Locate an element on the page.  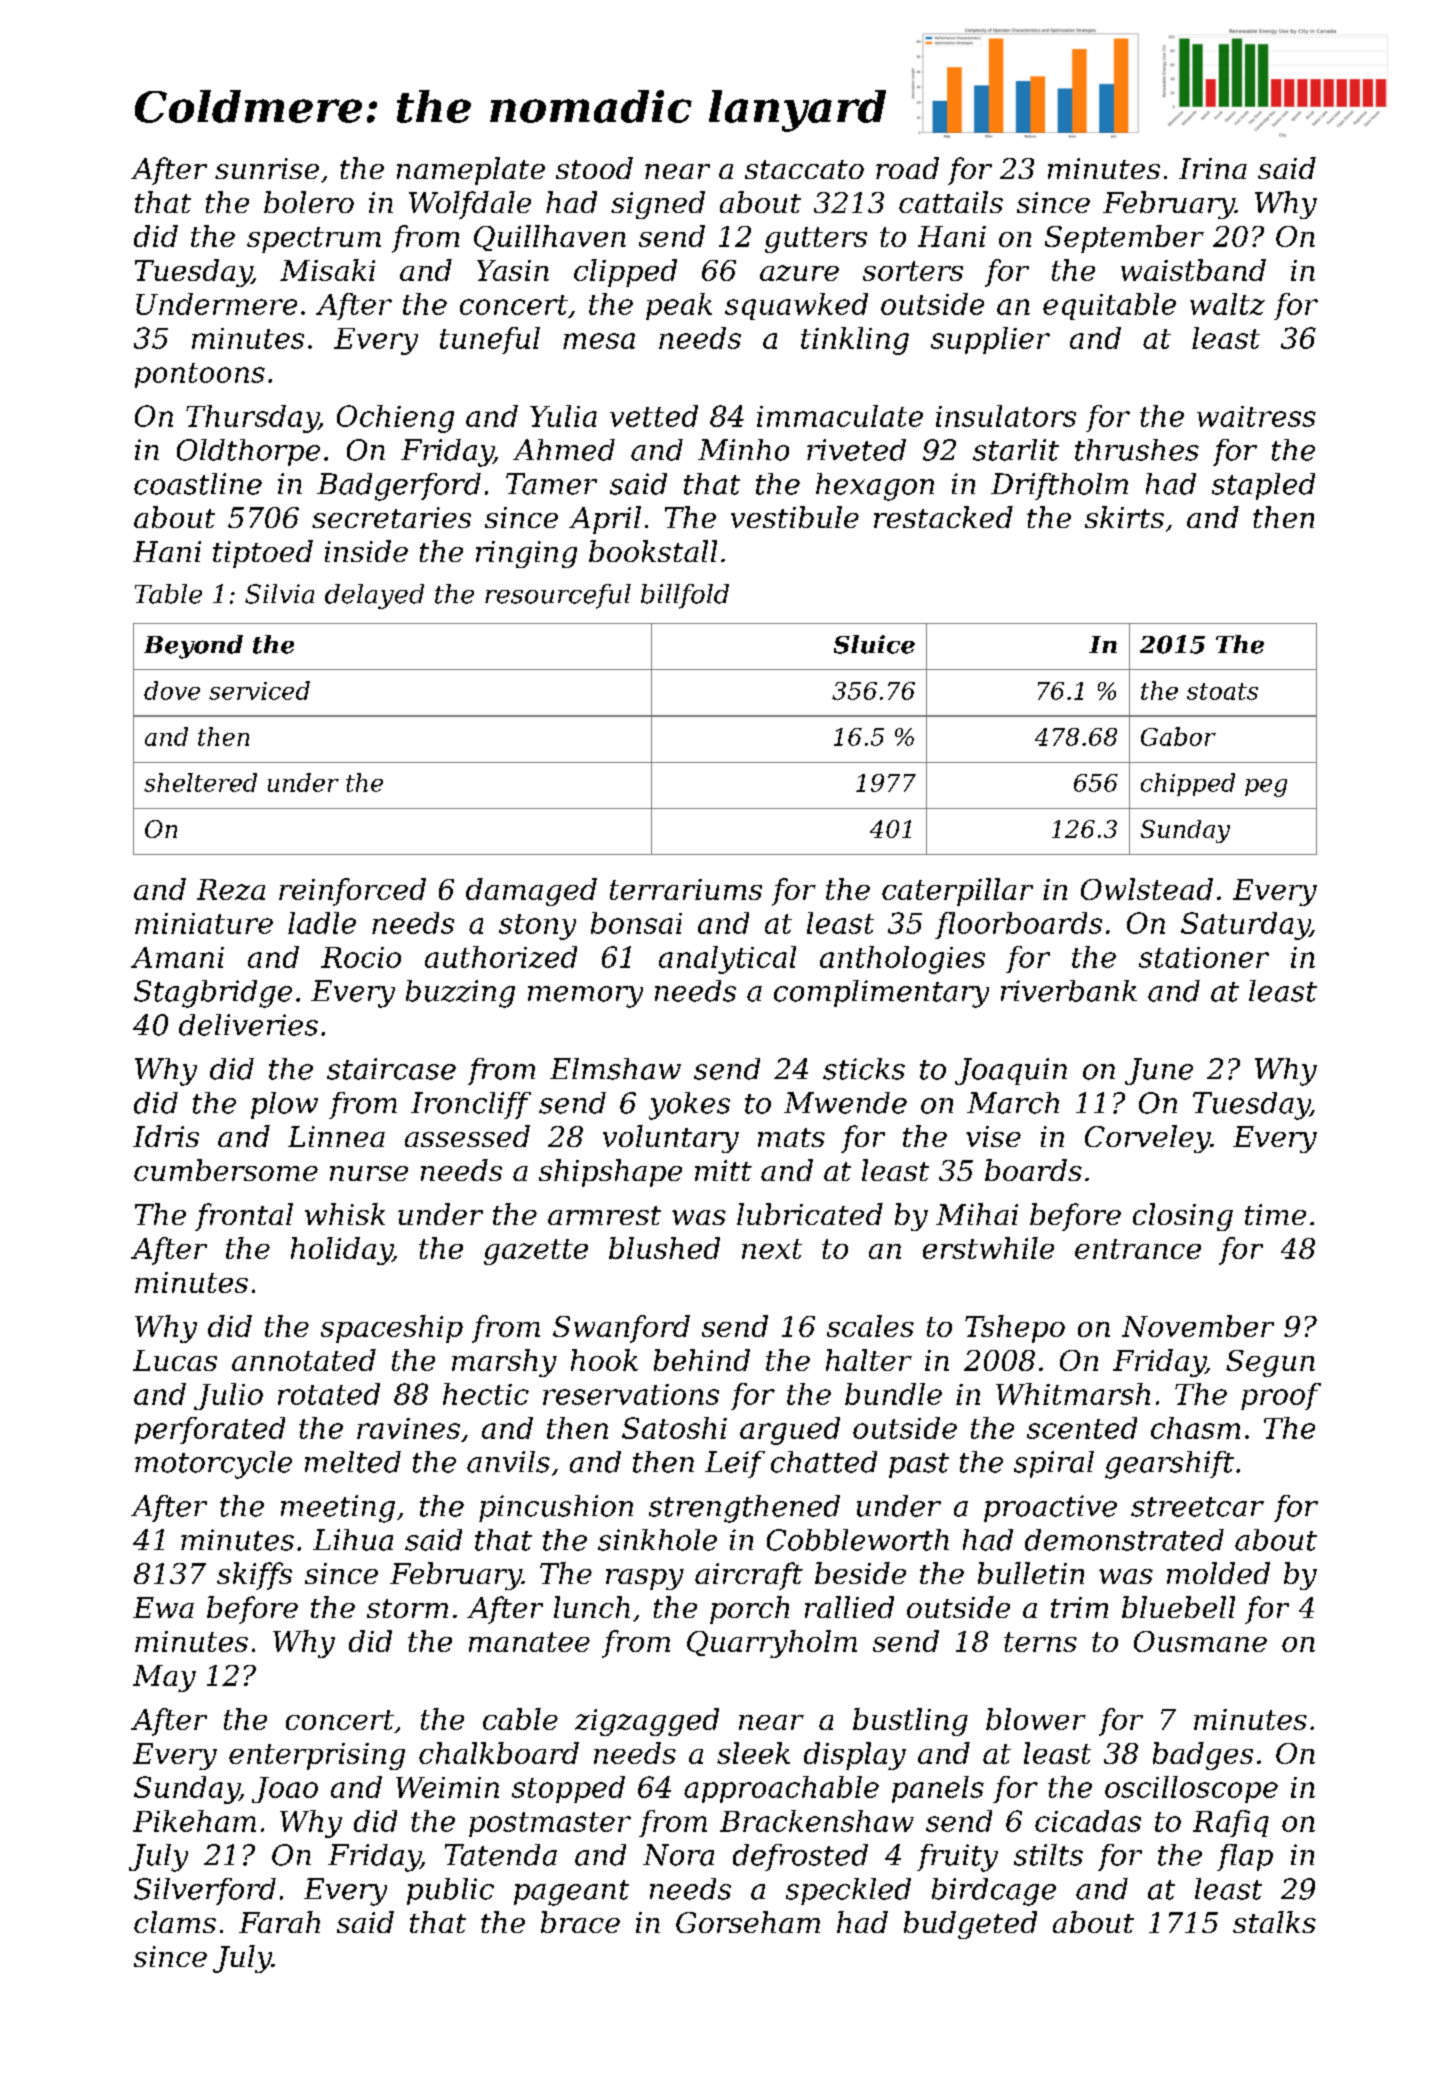
assessed is located at coordinates (467, 1136).
